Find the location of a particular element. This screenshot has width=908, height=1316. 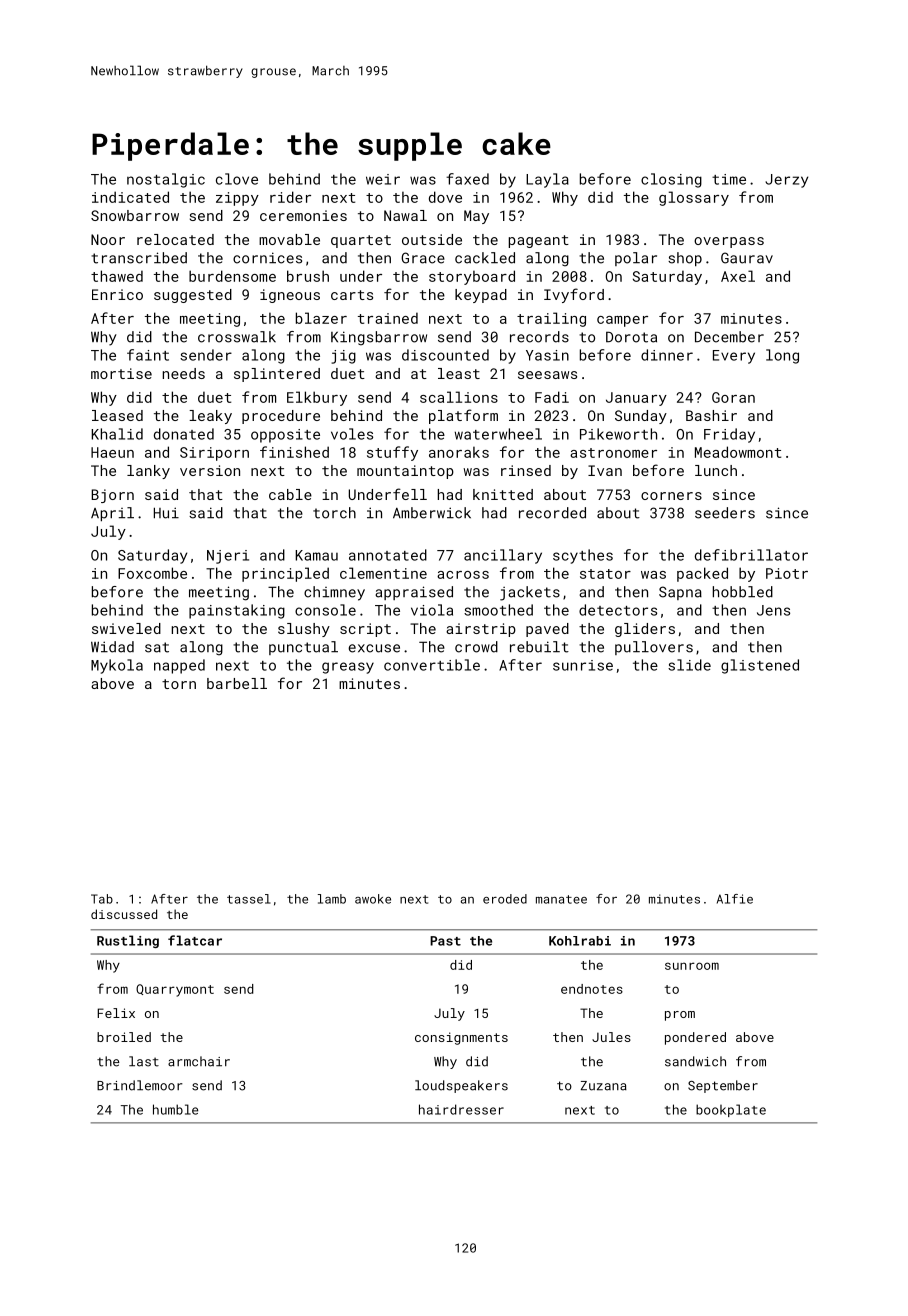

Mykola is located at coordinates (117, 666).
